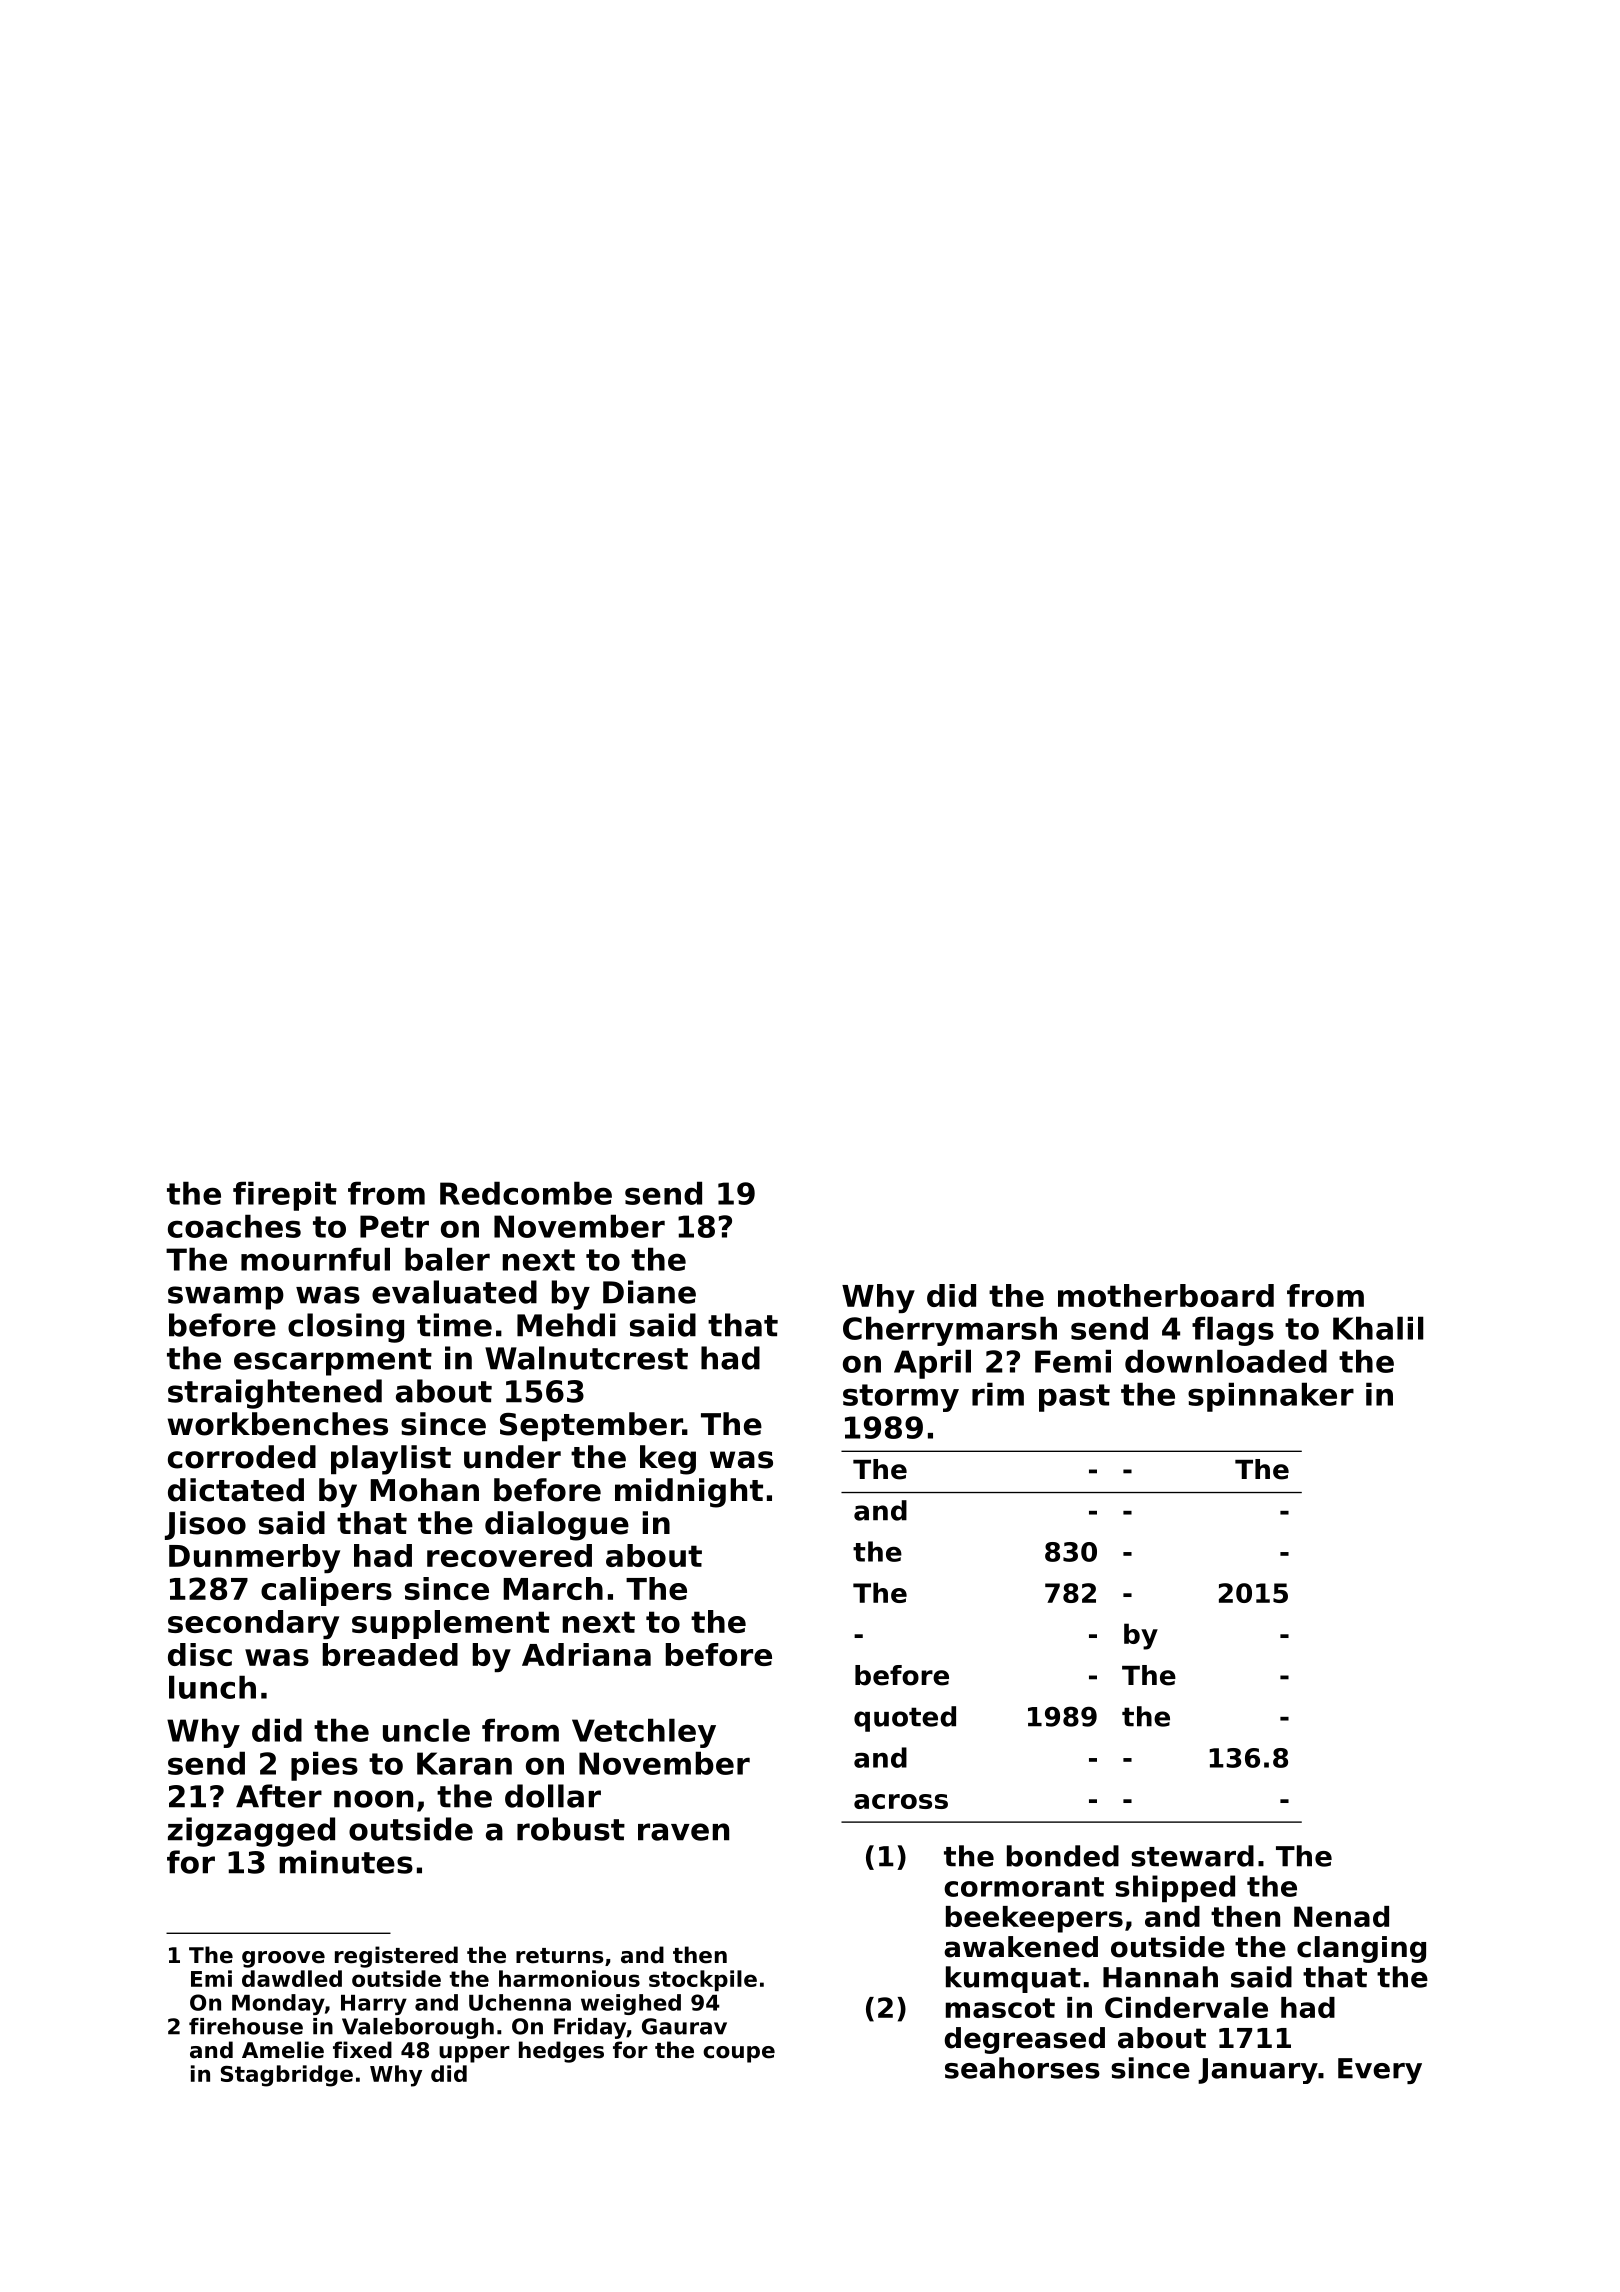  Describe the element at coordinates (426, 1730) in the screenshot. I see `uncle` at that location.
